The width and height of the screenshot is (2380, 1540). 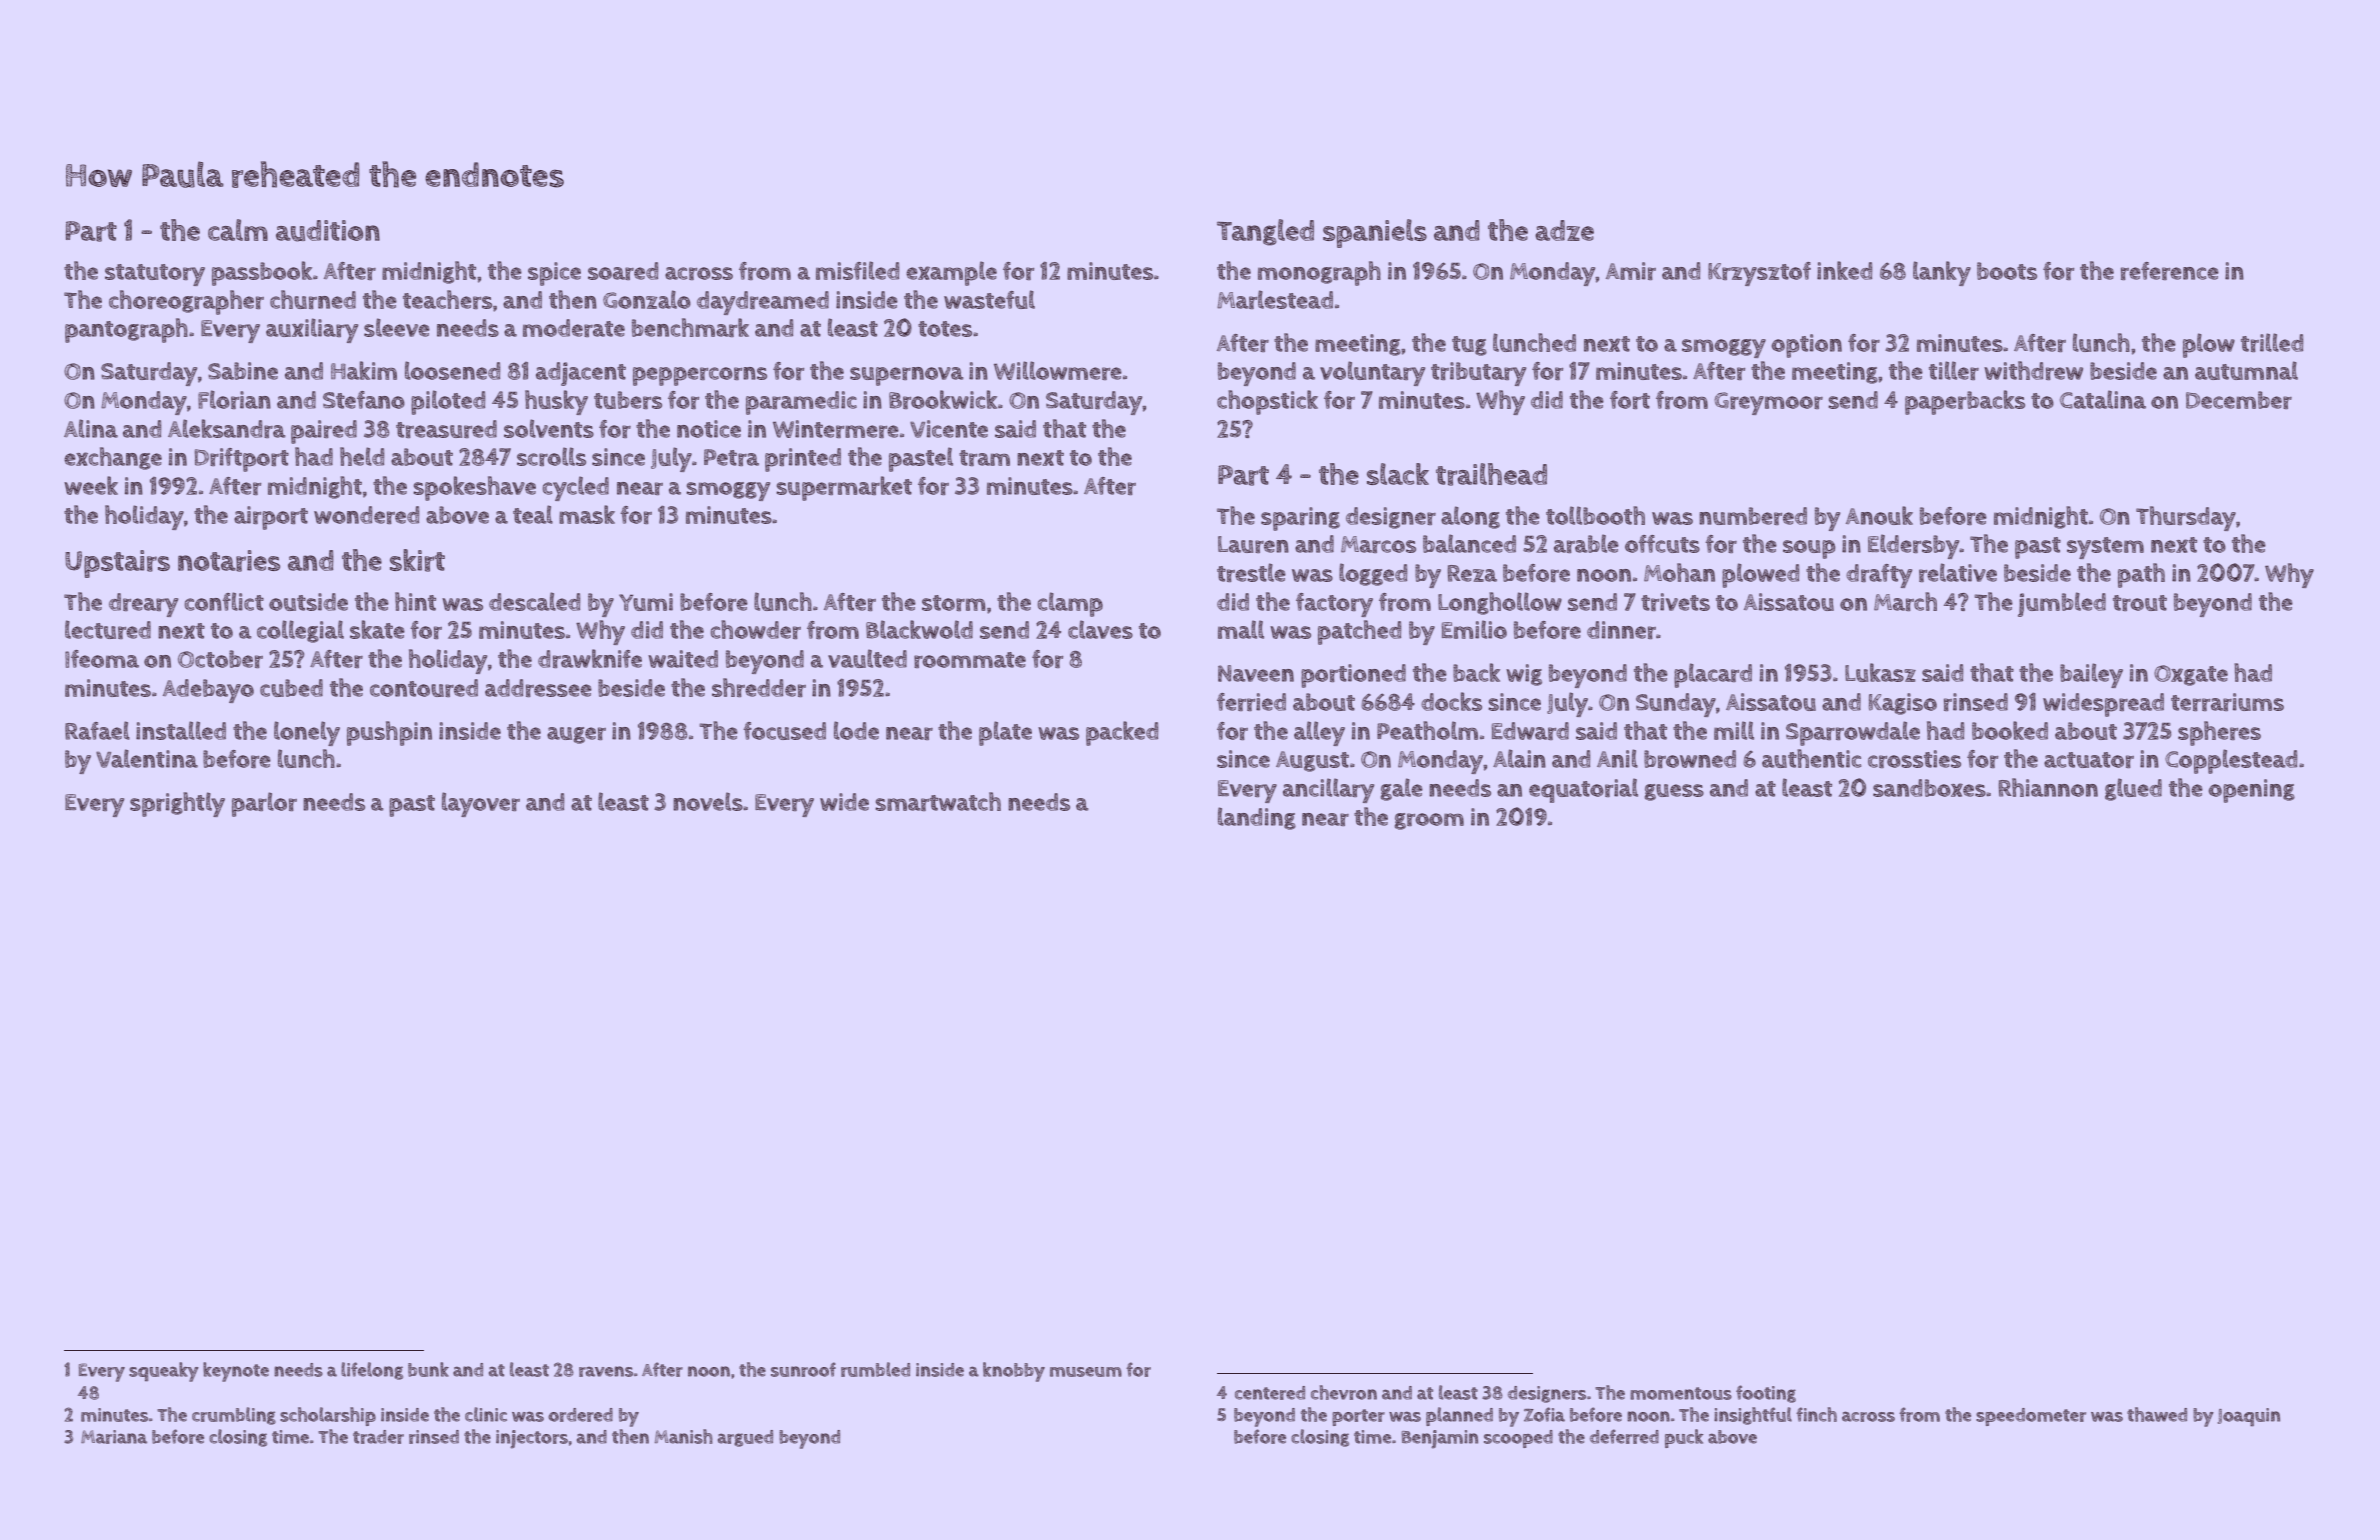 What do you see at coordinates (945, 329) in the screenshot?
I see `totes` at bounding box center [945, 329].
